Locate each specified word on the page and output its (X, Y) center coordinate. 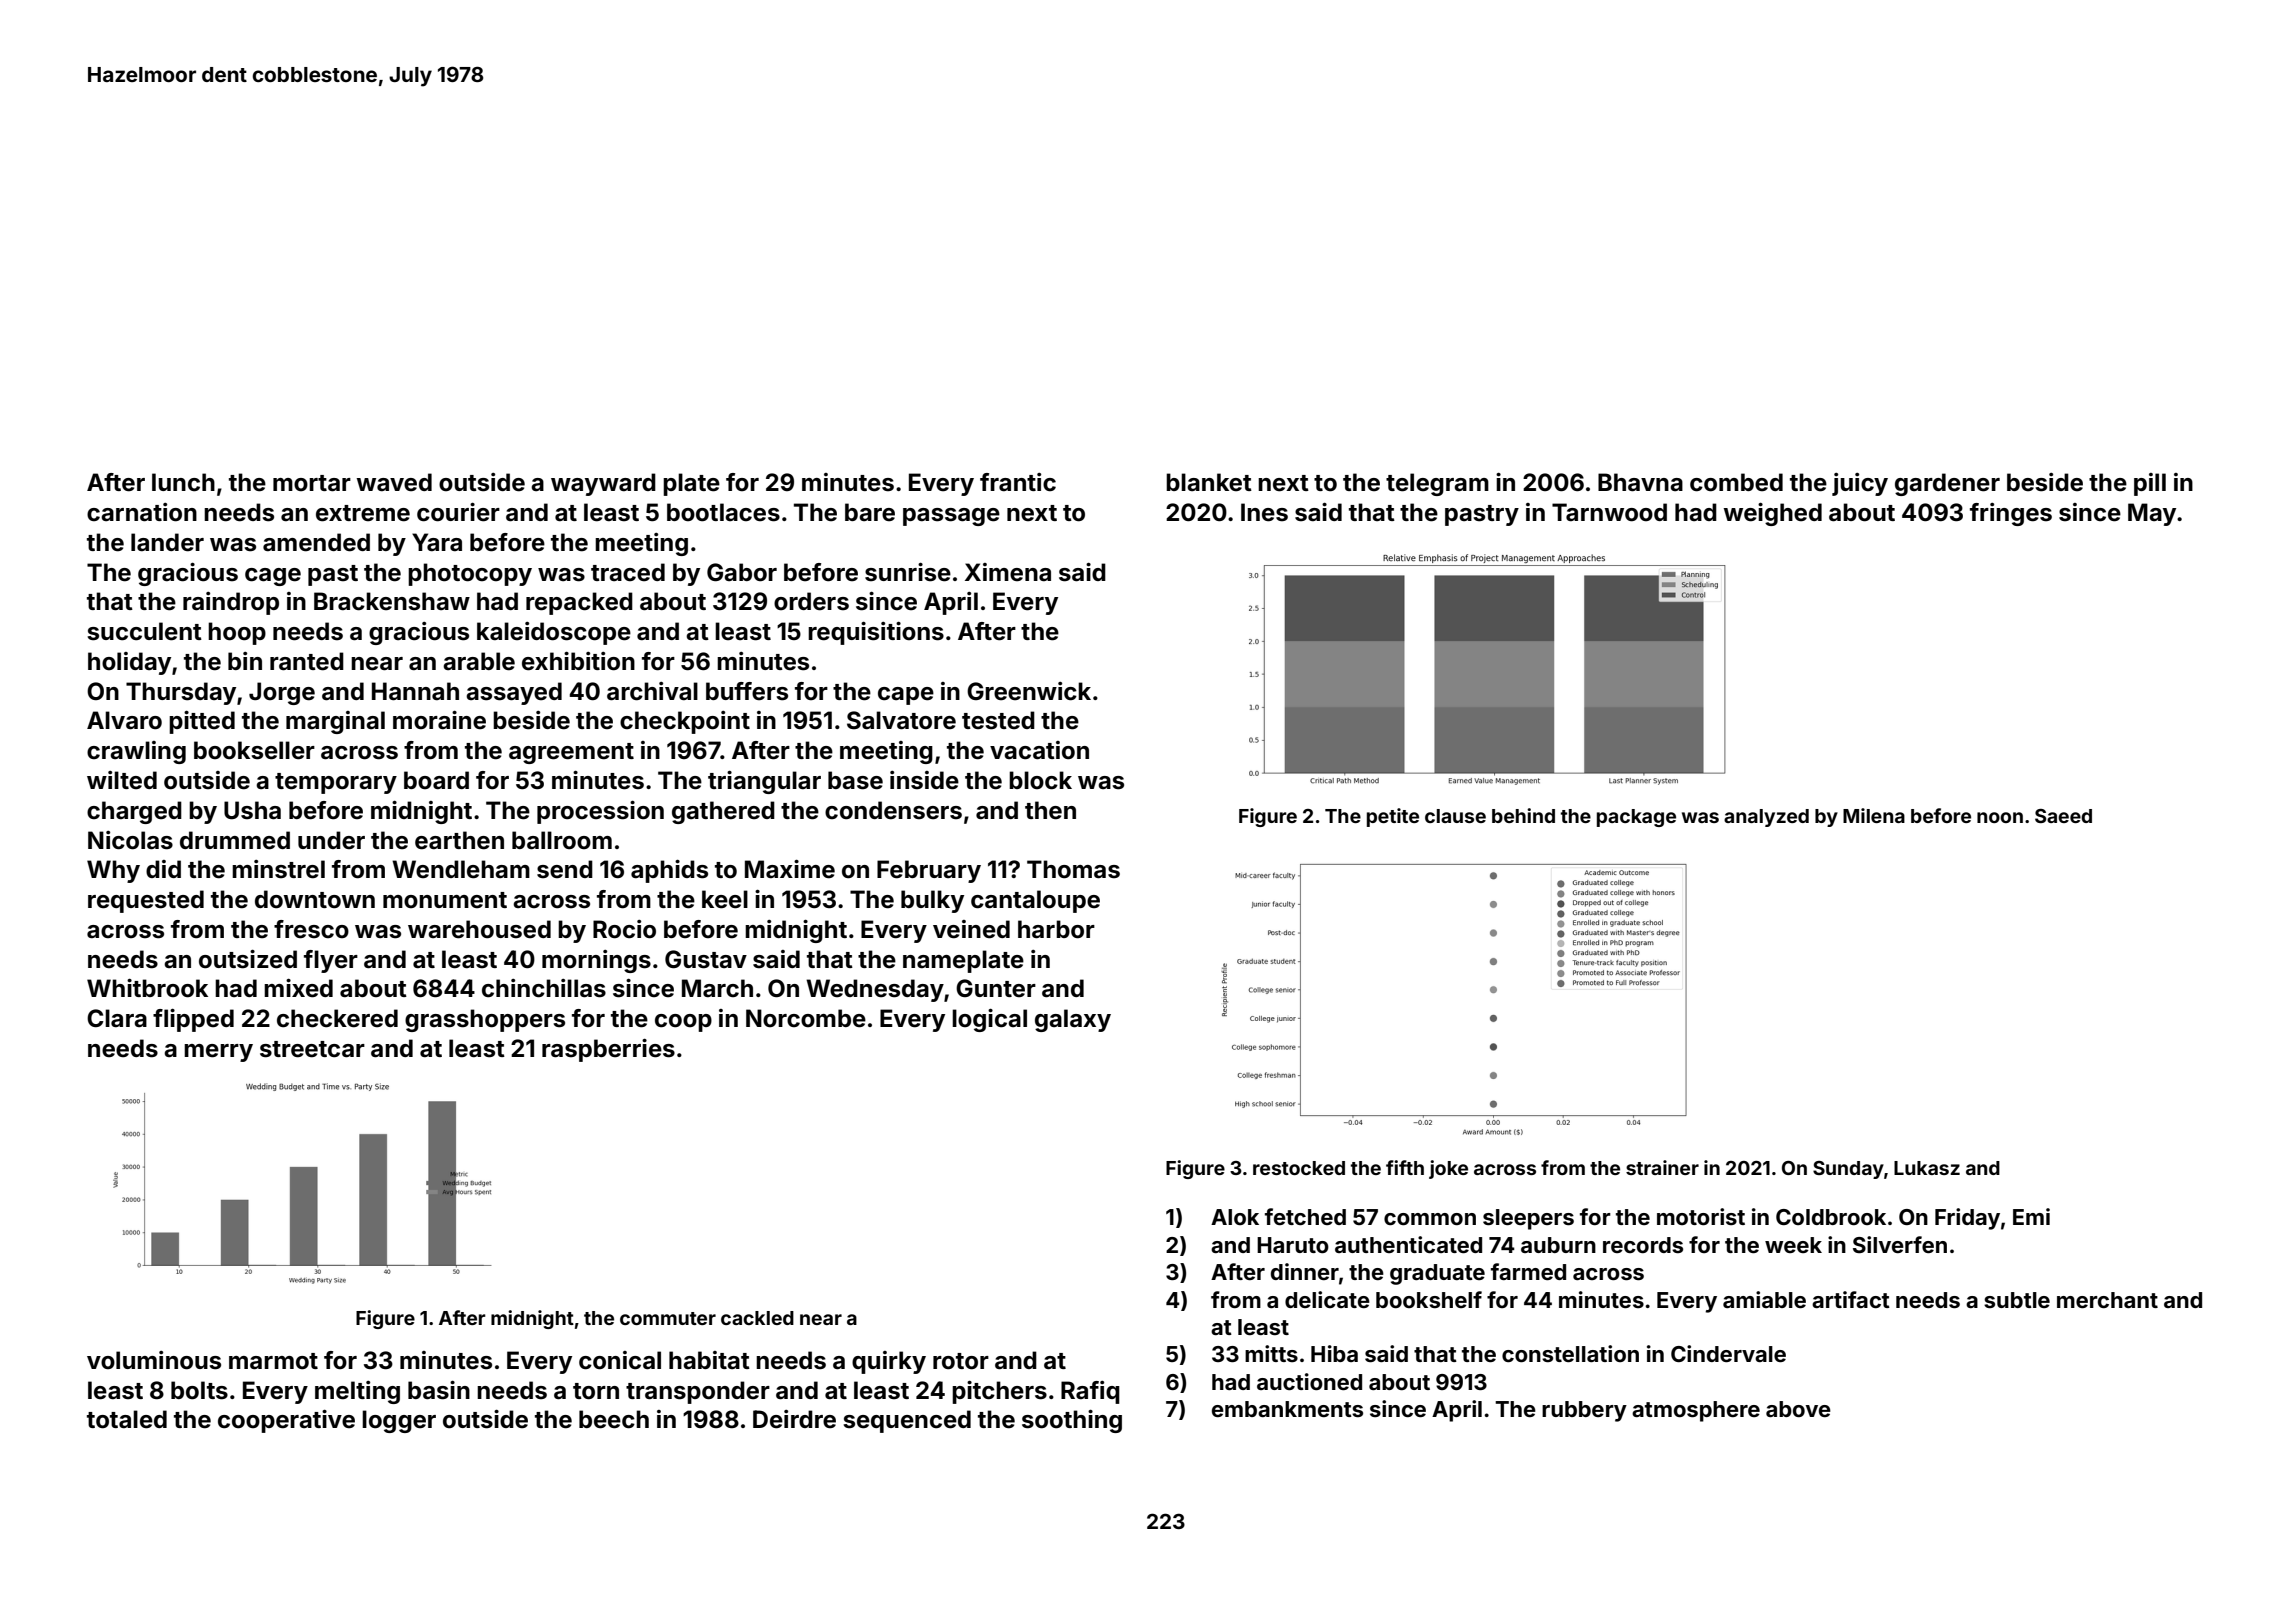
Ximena (1008, 572)
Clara (117, 1018)
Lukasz (1927, 1168)
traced (628, 572)
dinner (1305, 1271)
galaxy (1073, 1020)
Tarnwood (1609, 512)
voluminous (154, 1360)
